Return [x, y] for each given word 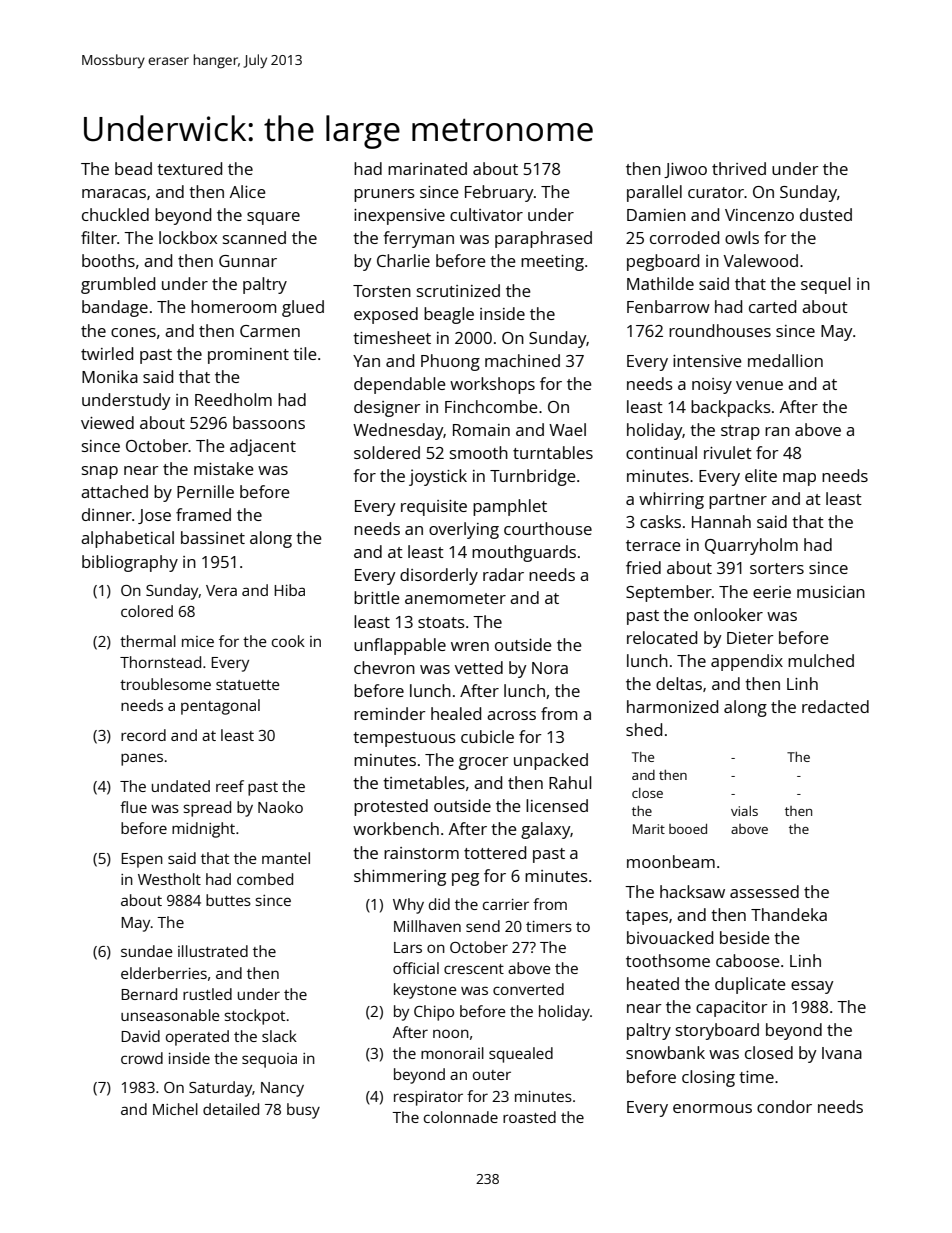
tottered [495, 852]
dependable [400, 385]
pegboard [663, 262]
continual [661, 452]
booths [108, 260]
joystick [438, 477]
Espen [142, 860]
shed [644, 729]
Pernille [205, 491]
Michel [175, 1109]
